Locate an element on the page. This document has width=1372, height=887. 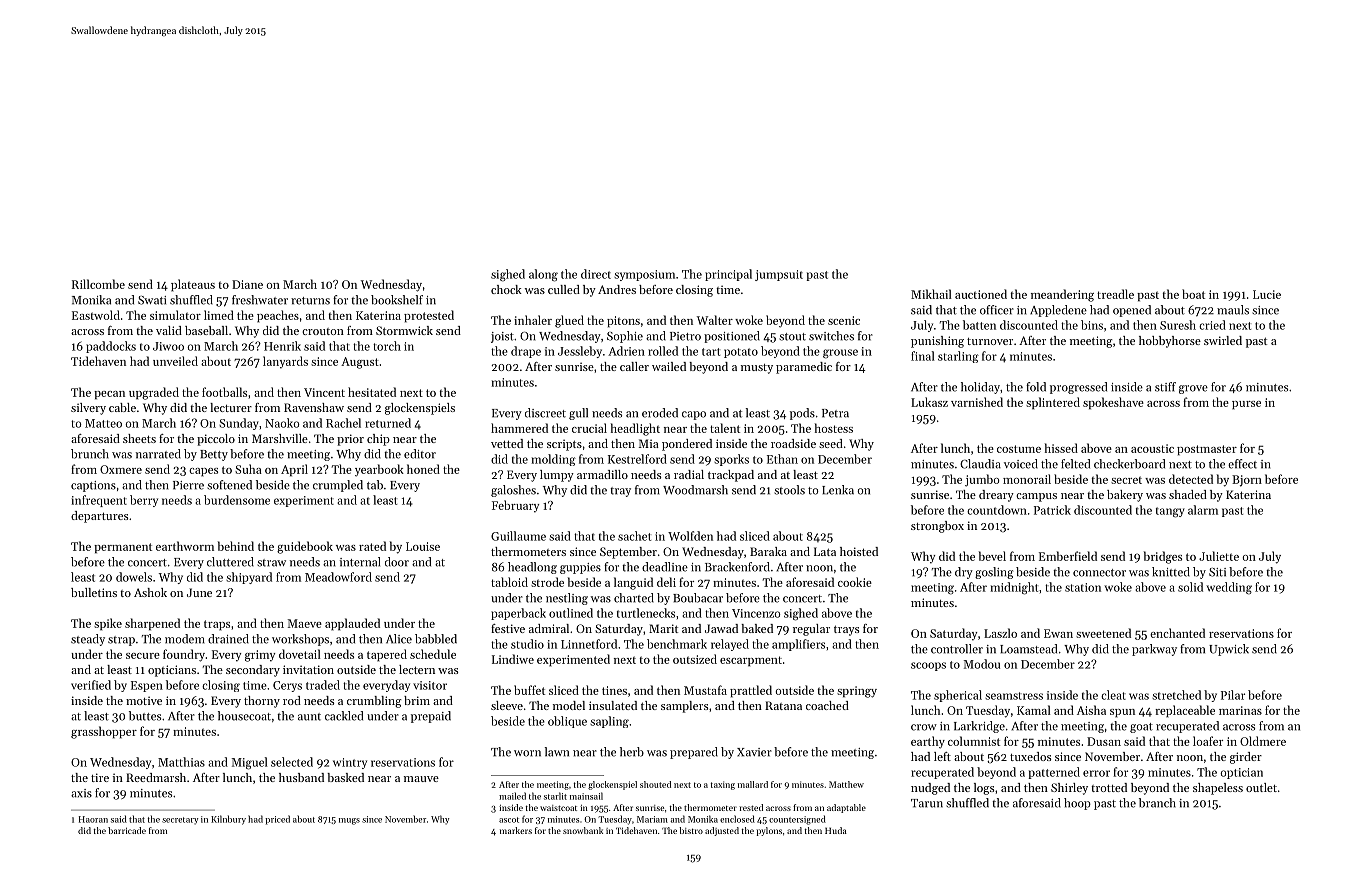
sleeve is located at coordinates (507, 705).
